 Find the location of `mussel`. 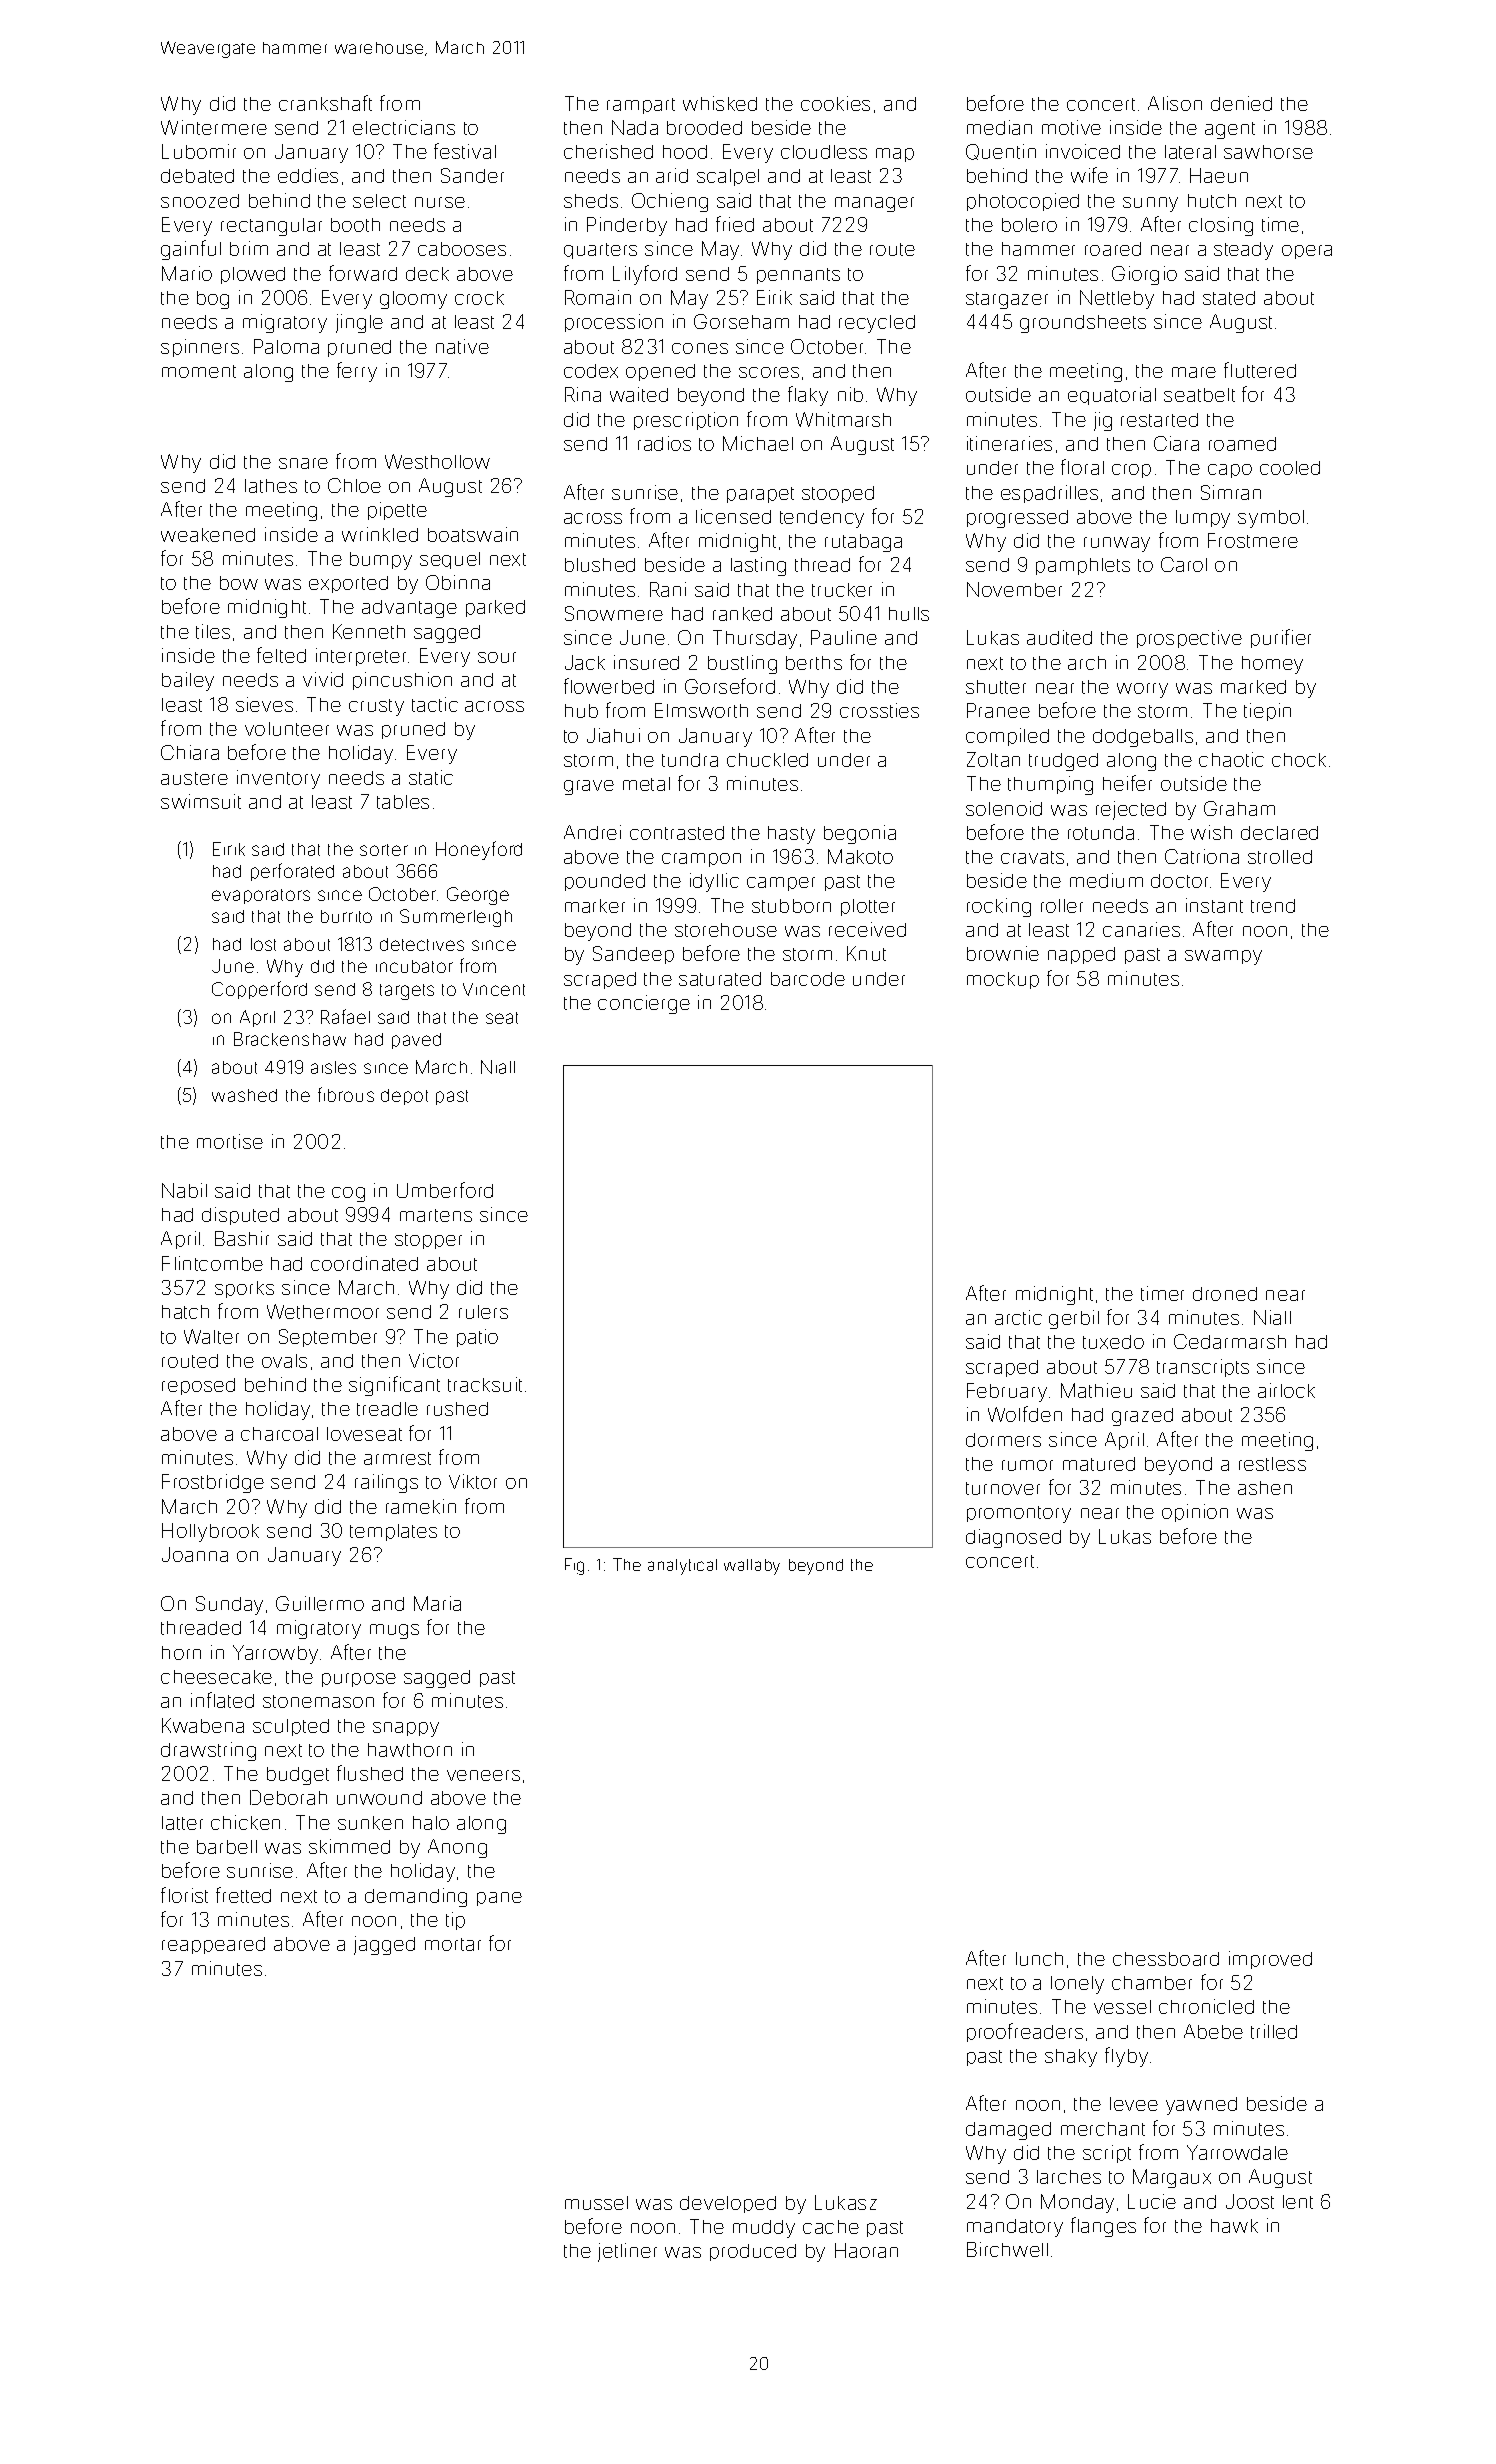

mussel is located at coordinates (596, 2203).
